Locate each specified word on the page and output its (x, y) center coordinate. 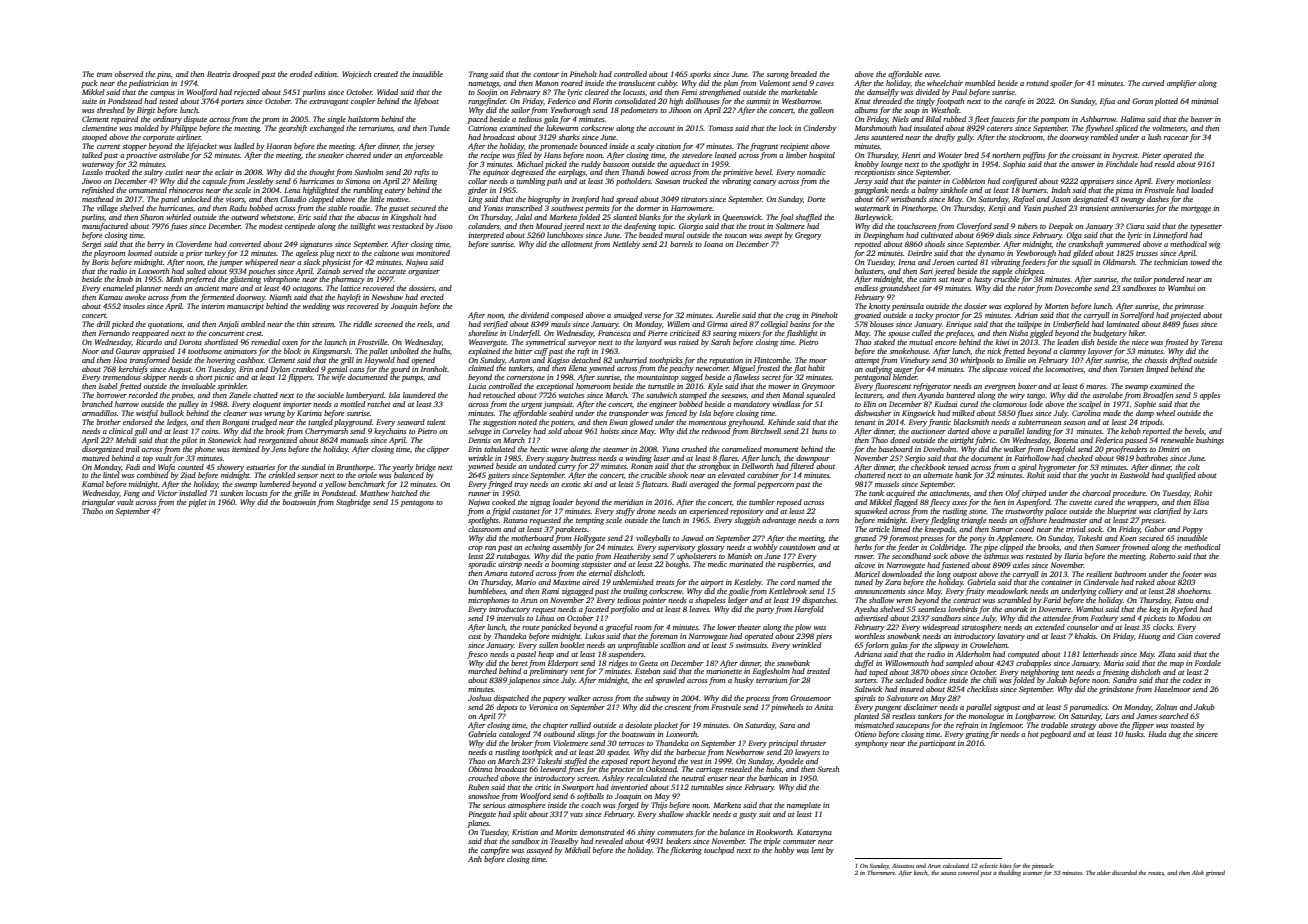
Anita (823, 707)
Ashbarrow (1098, 119)
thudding (1009, 873)
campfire (495, 851)
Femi (689, 92)
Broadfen (1158, 396)
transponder (629, 414)
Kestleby (748, 583)
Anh (475, 859)
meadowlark (1007, 591)
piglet (197, 503)
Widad (387, 92)
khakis (1085, 636)
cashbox (250, 360)
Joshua (479, 698)
